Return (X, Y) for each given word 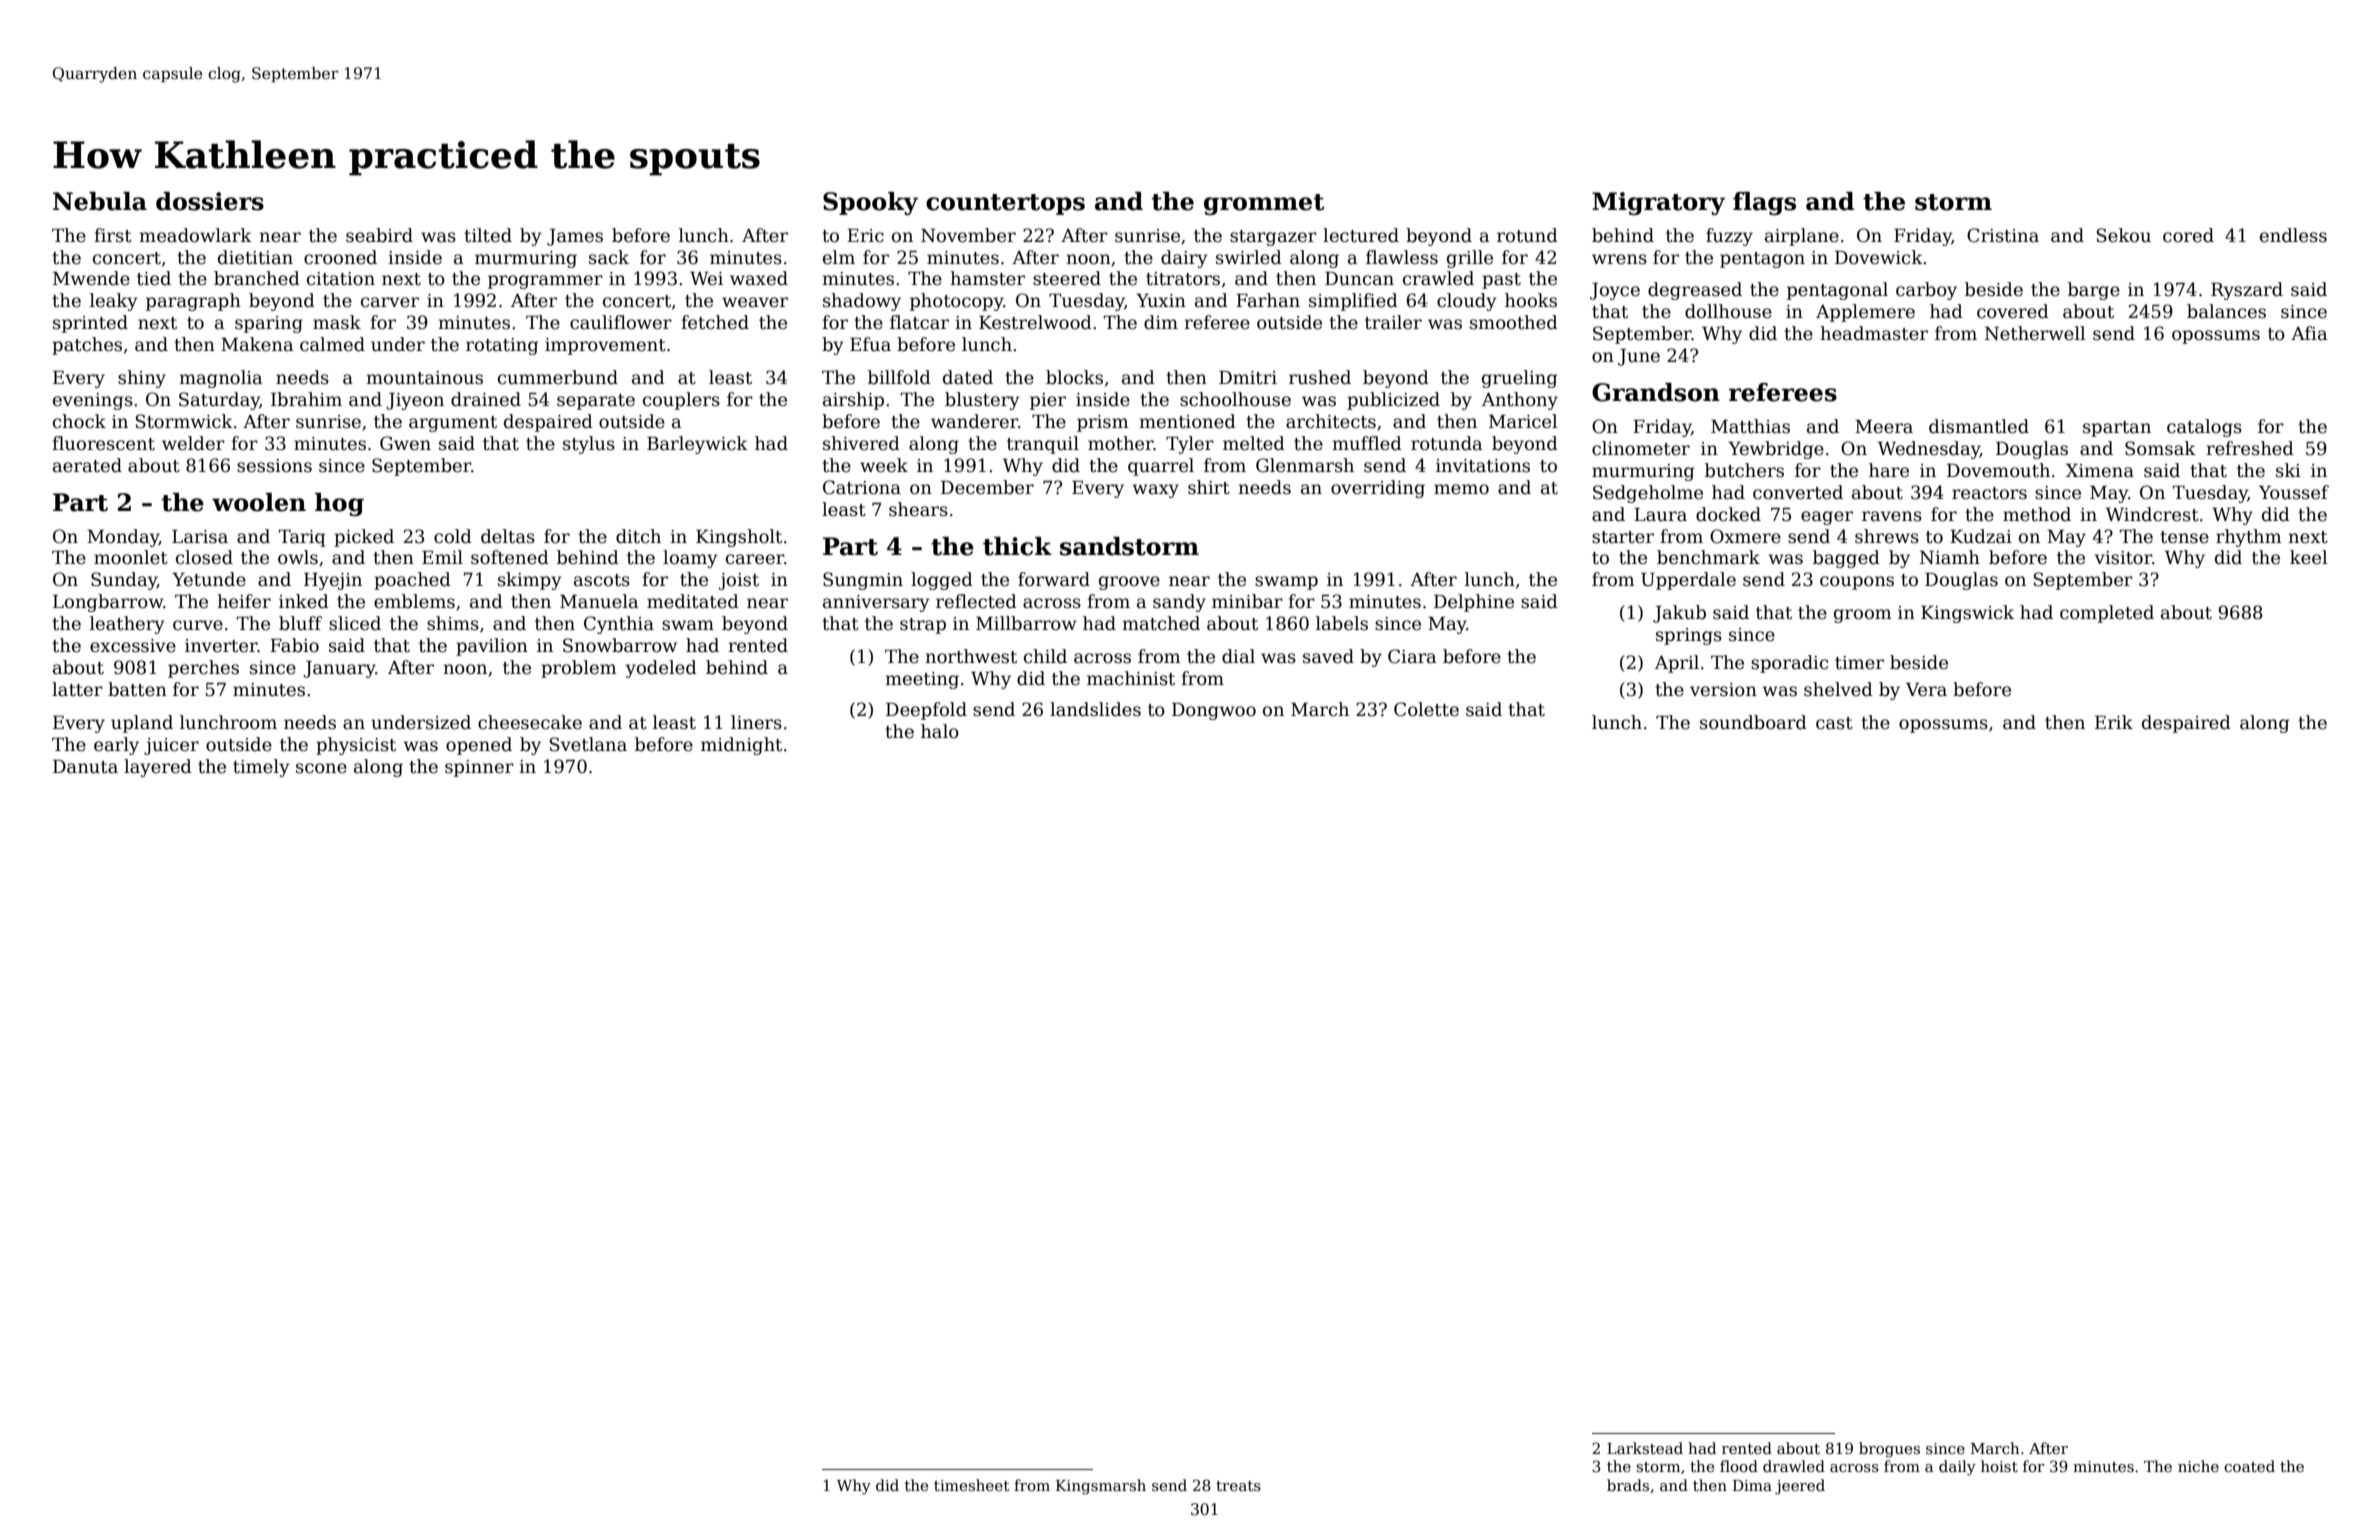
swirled (1249, 257)
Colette (1426, 709)
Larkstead (1645, 1448)
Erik (2114, 722)
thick (1017, 546)
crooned (340, 257)
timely (261, 768)
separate (596, 402)
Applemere (1865, 313)
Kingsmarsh (1101, 1487)
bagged (1846, 559)
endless (2293, 235)
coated (2249, 1466)
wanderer (974, 421)
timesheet (972, 1485)
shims (453, 623)
